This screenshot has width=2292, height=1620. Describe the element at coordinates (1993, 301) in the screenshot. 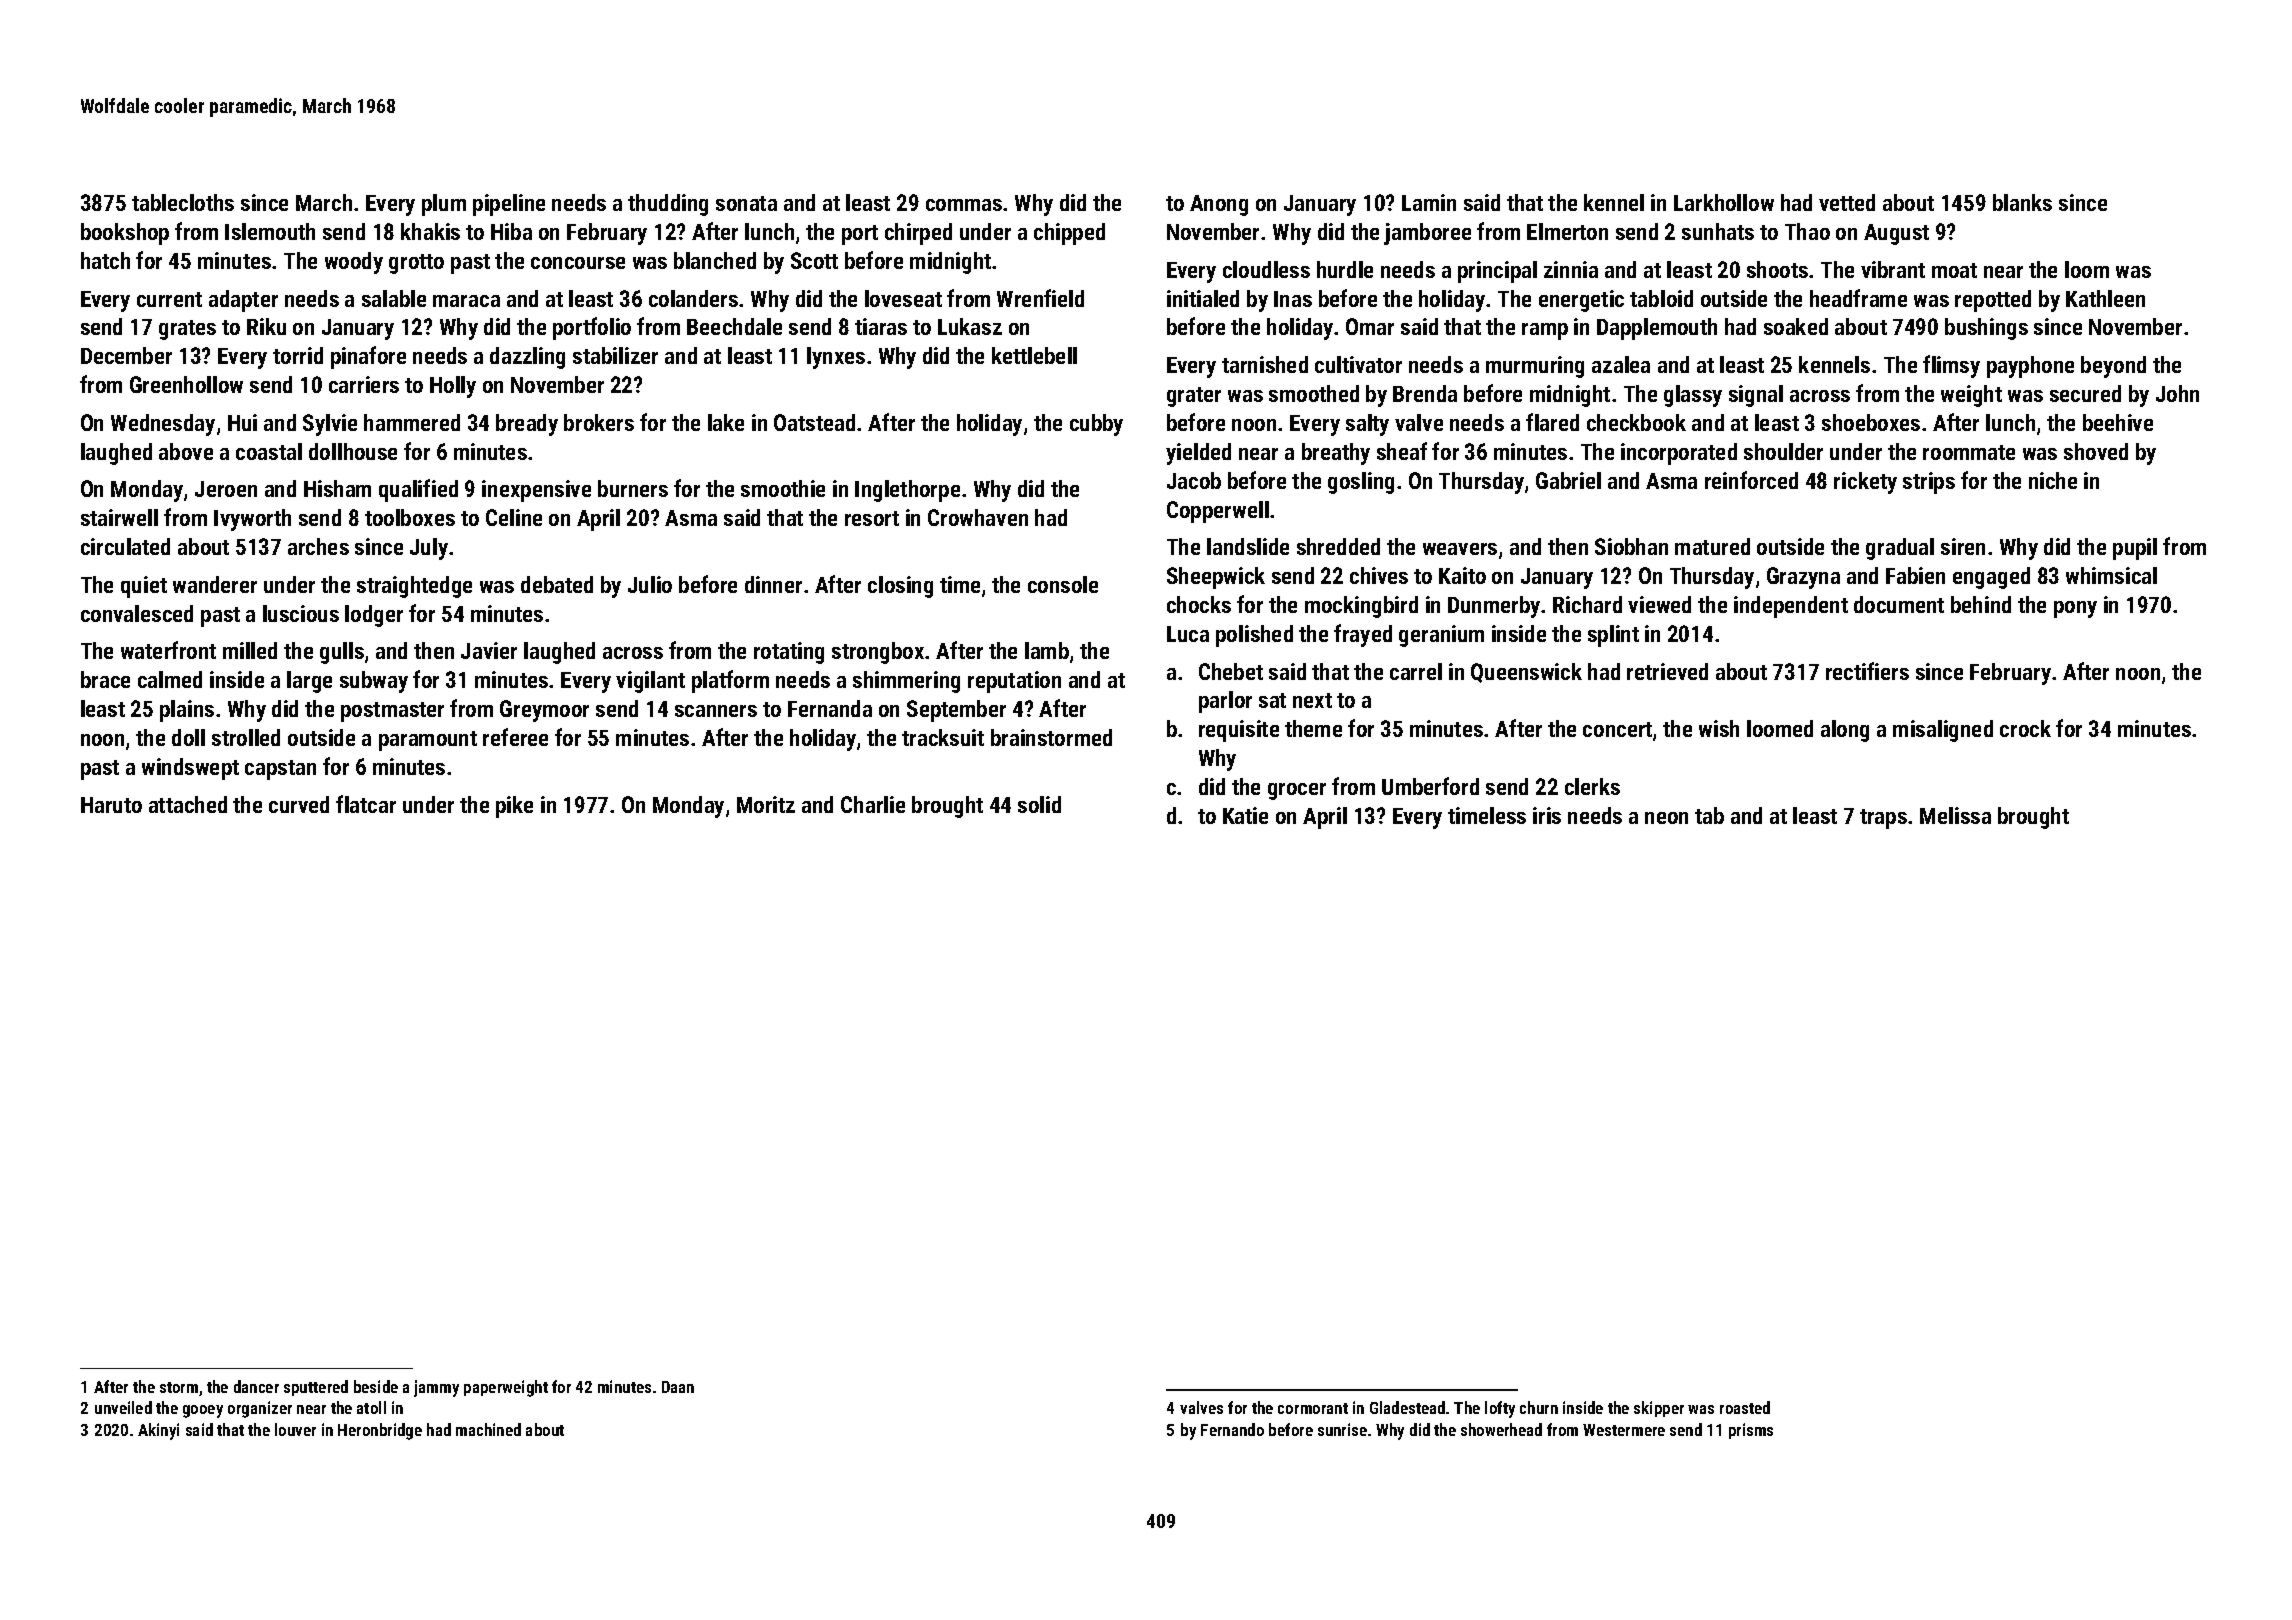

I see `repotted` at that location.
